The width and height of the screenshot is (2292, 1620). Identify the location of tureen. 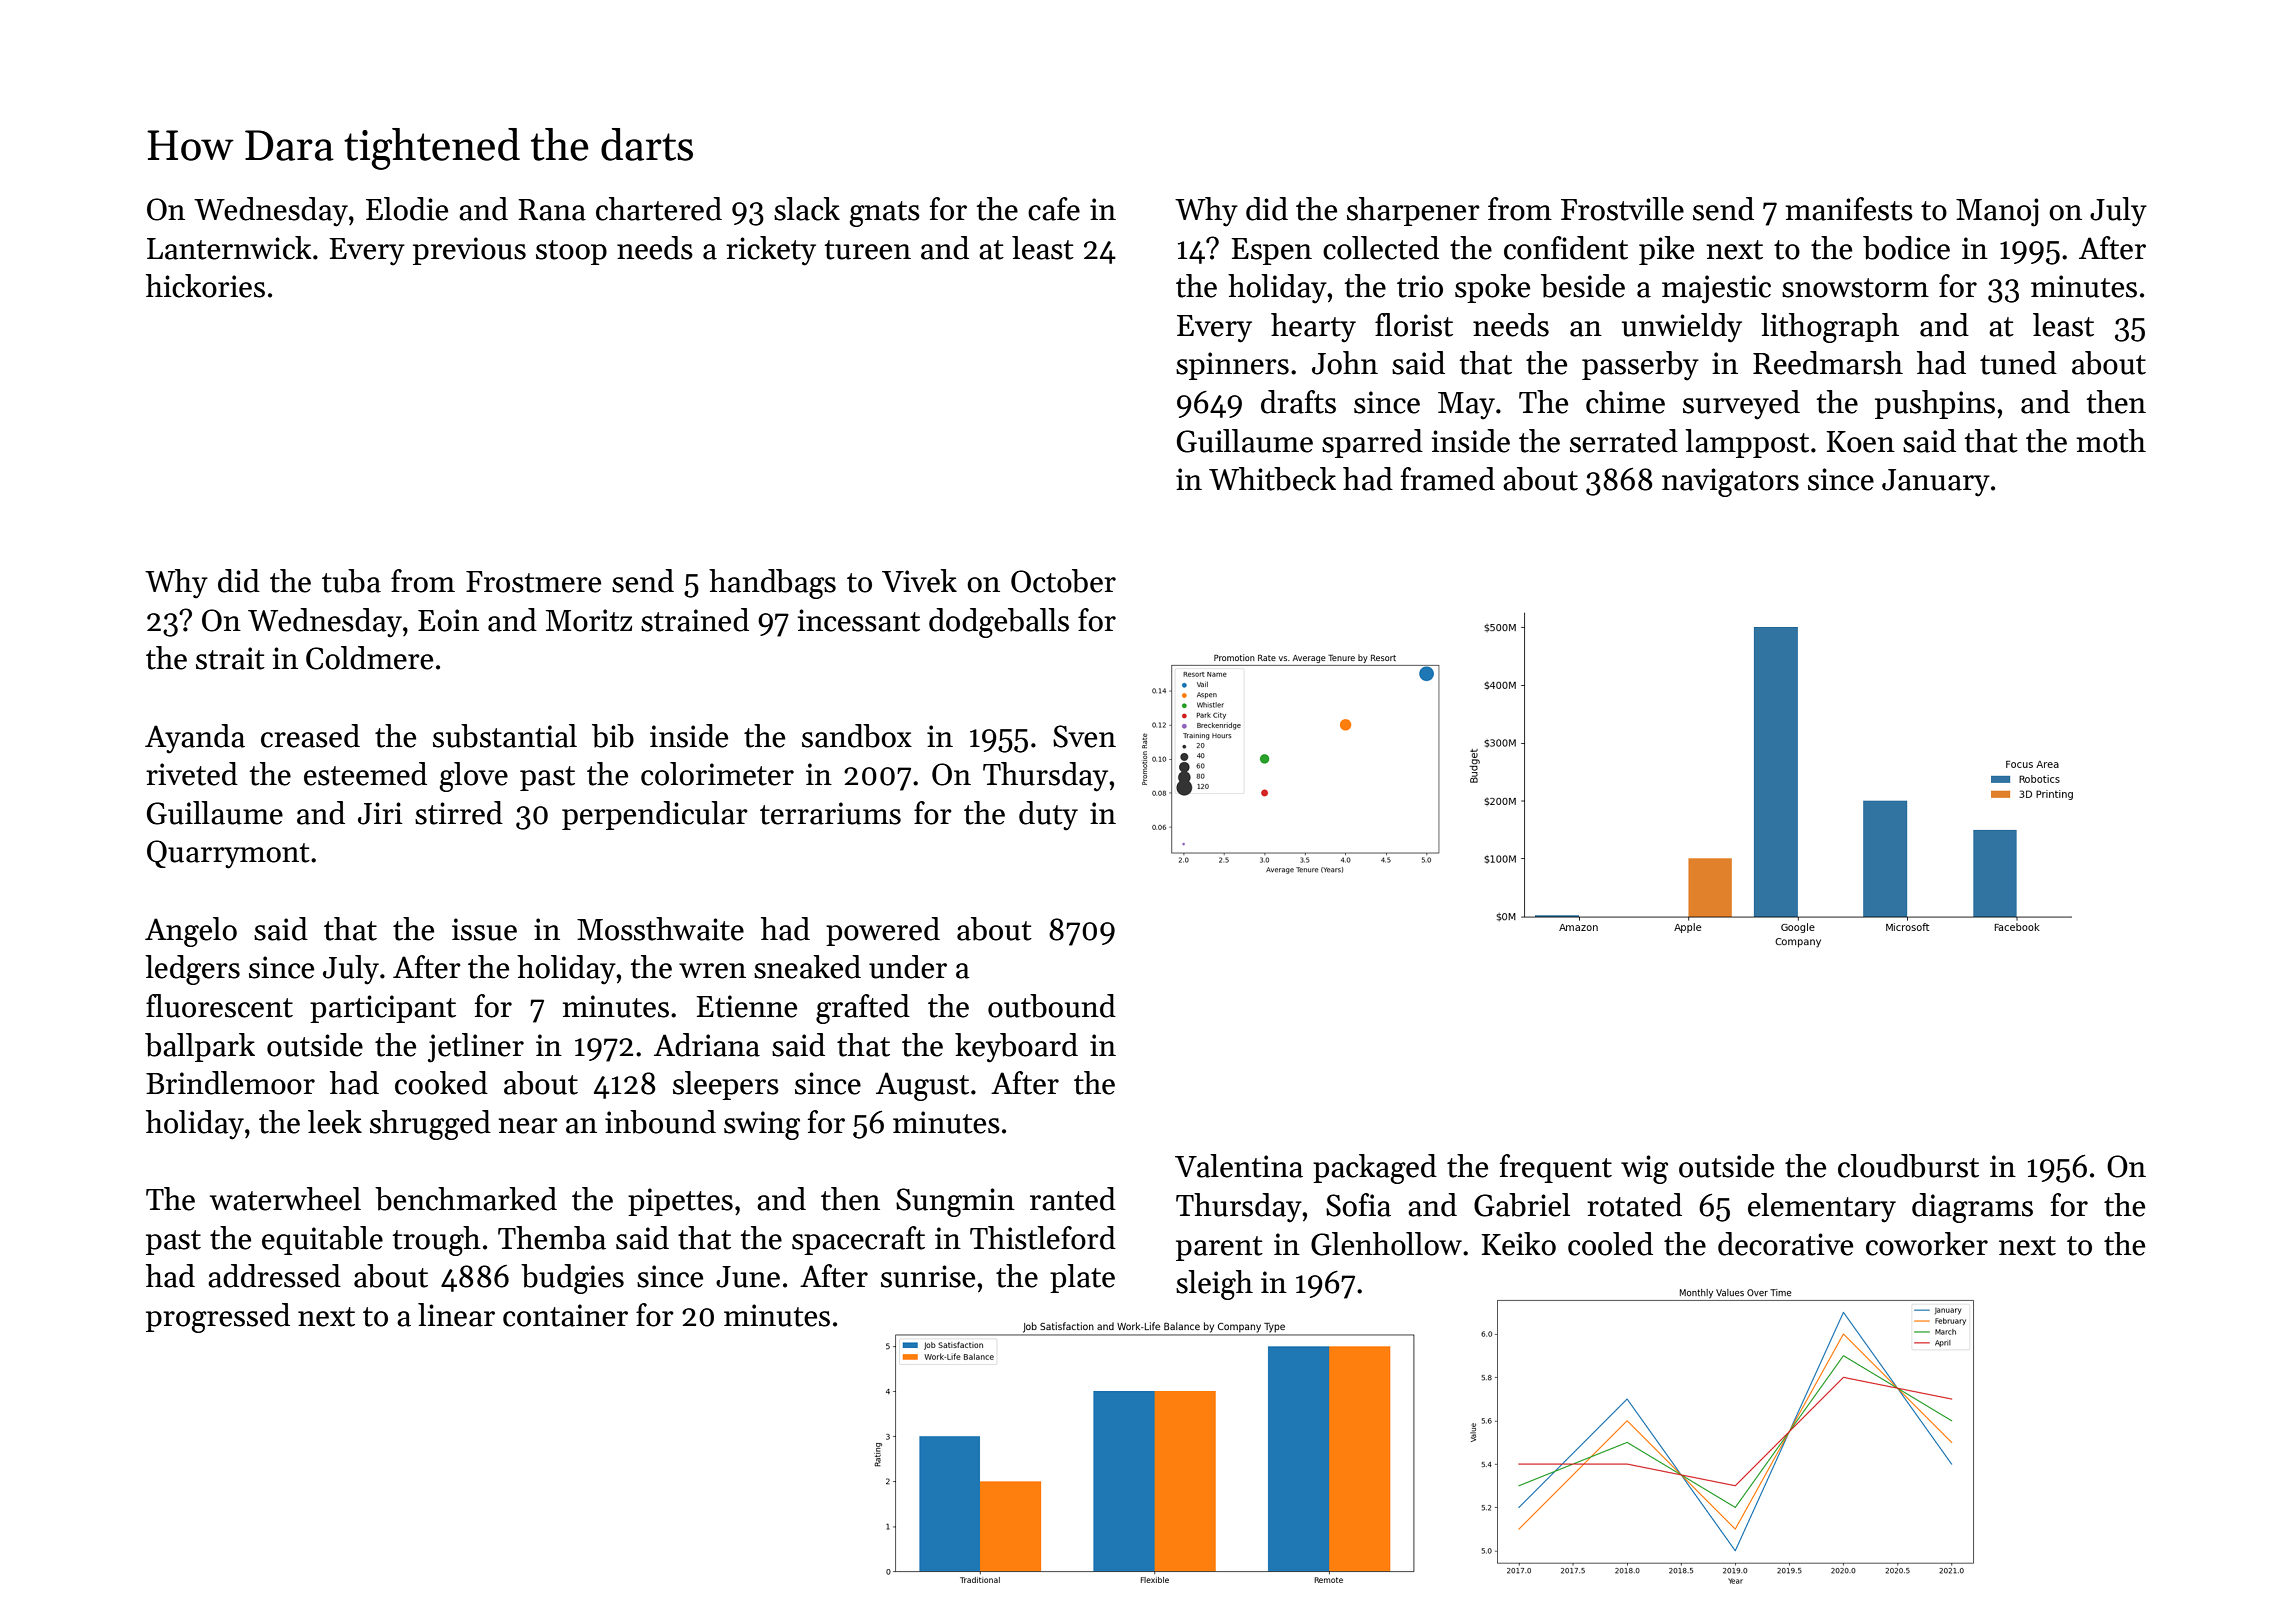
(868, 250).
